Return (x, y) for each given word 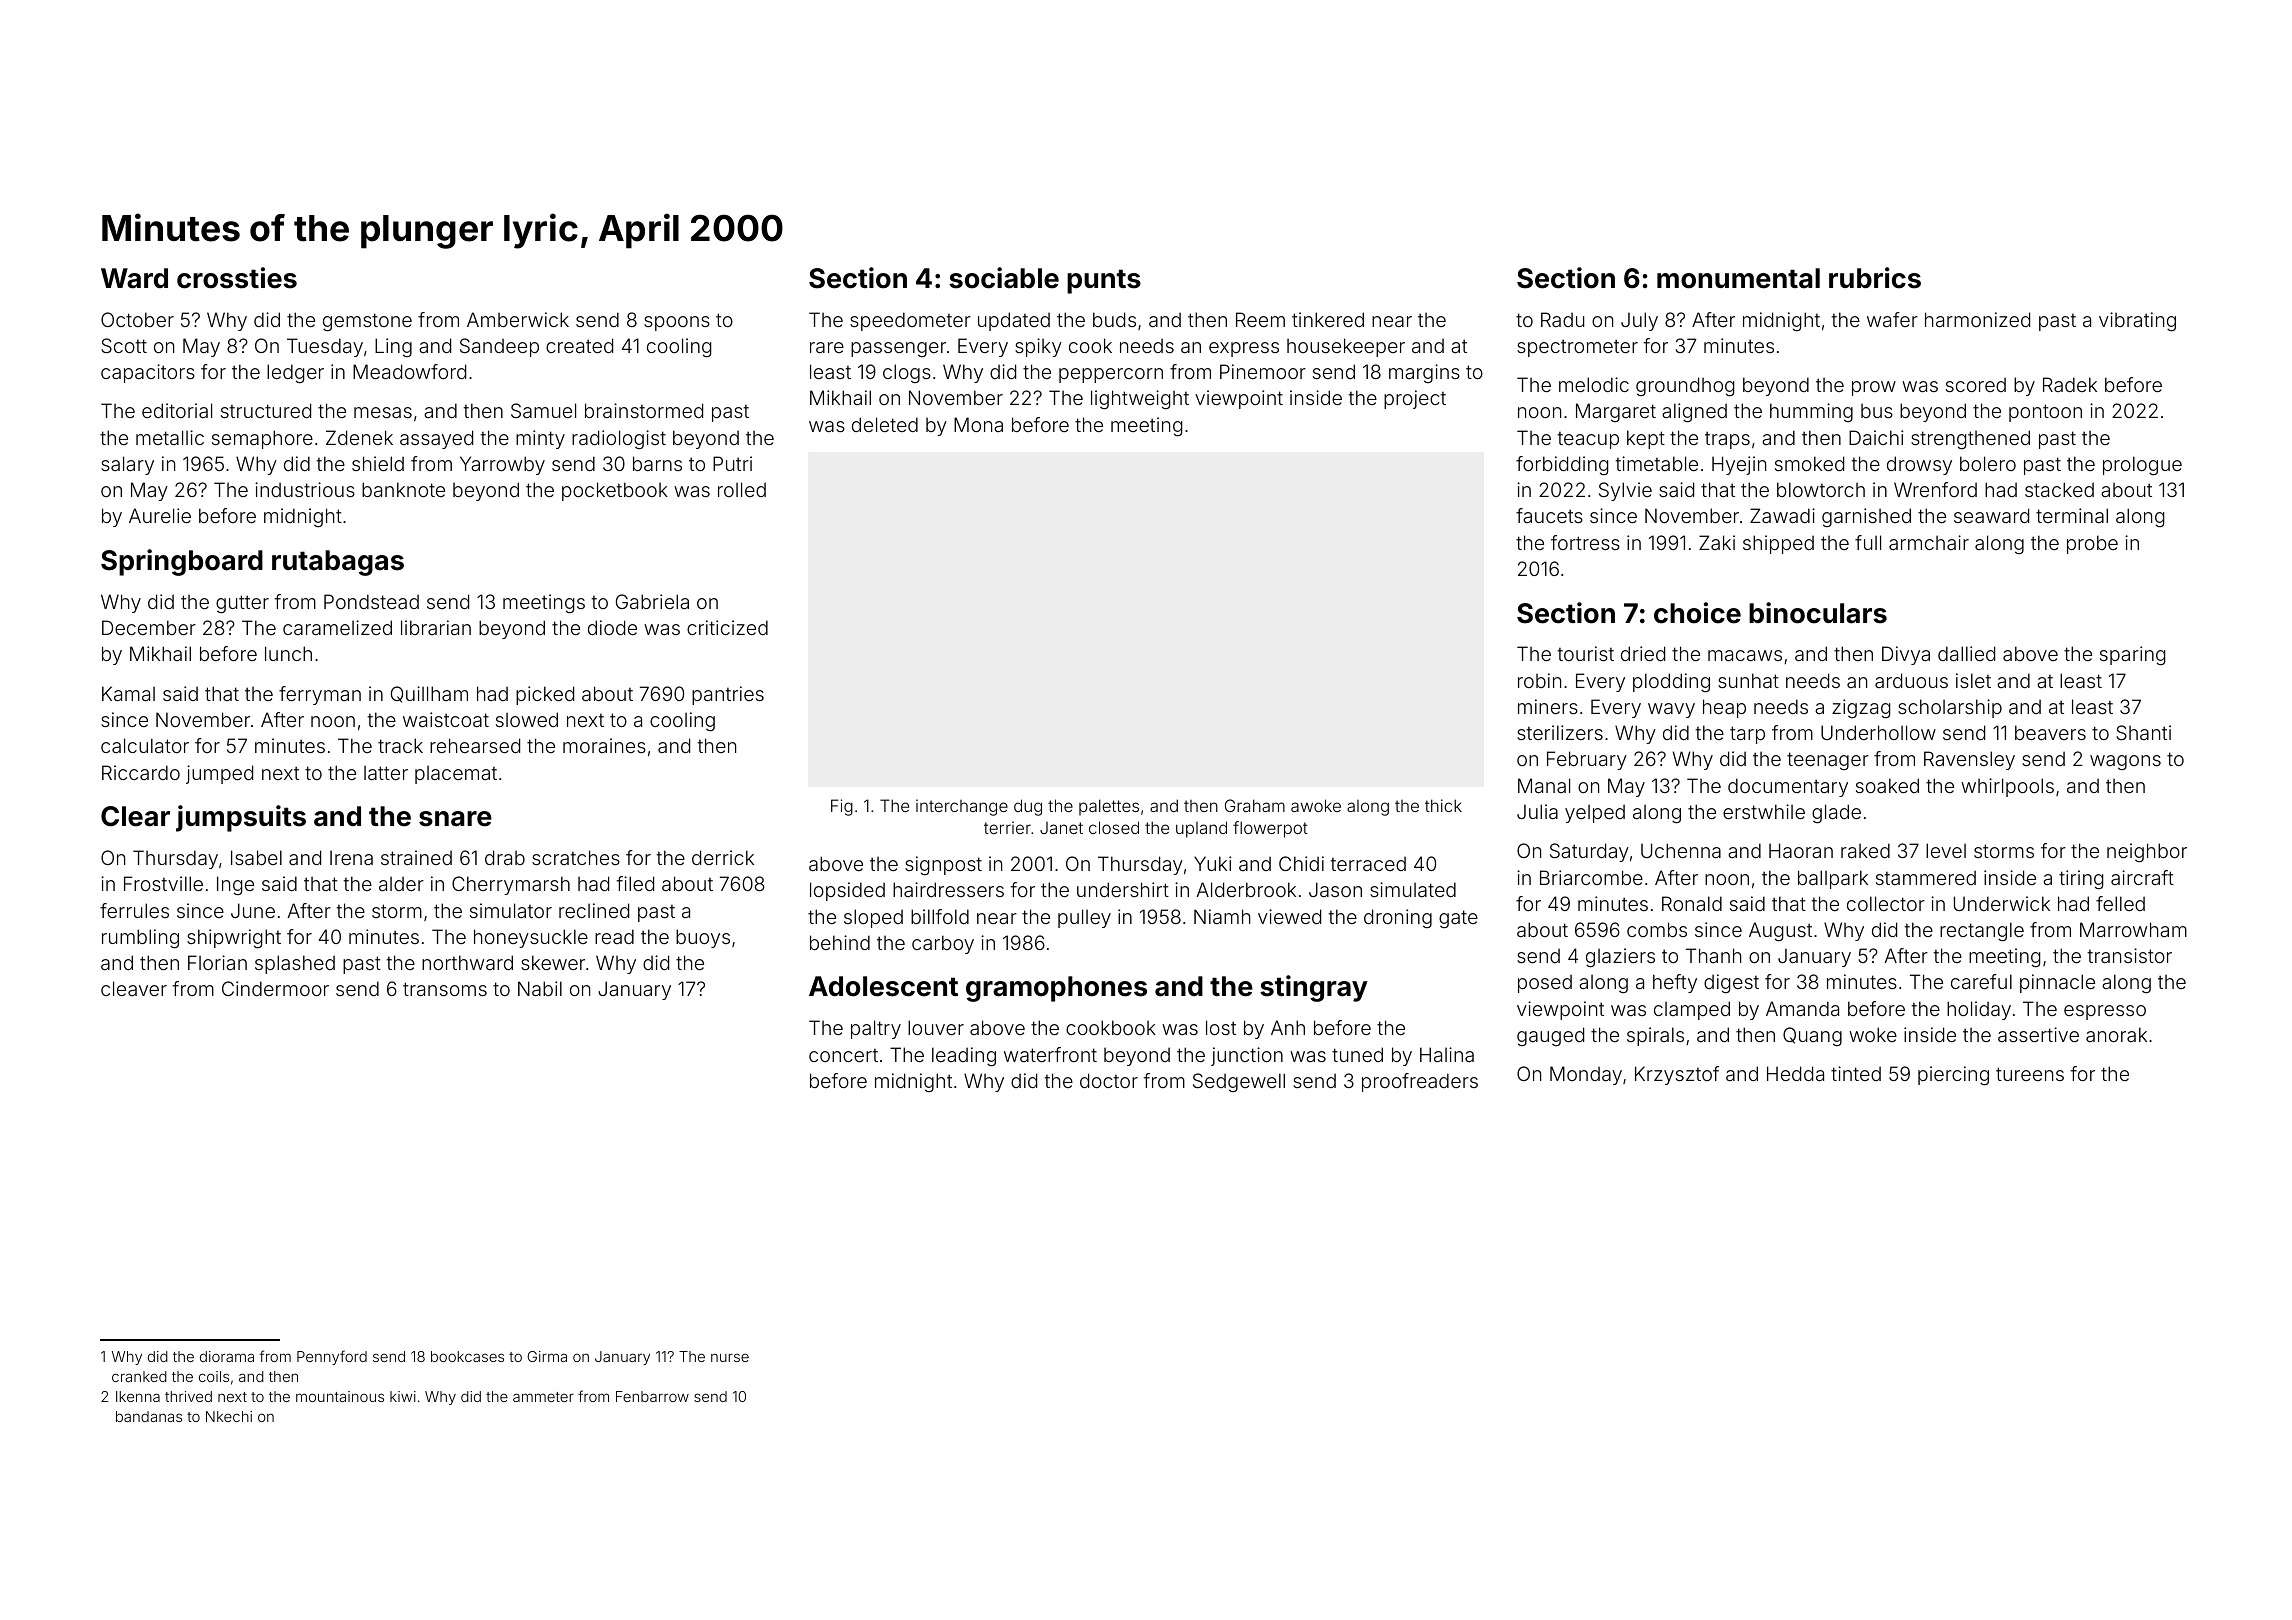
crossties (237, 278)
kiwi (403, 1396)
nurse (730, 1357)
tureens (2030, 1074)
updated (1014, 321)
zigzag (1861, 708)
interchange (962, 807)
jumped (219, 774)
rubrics (1875, 278)
